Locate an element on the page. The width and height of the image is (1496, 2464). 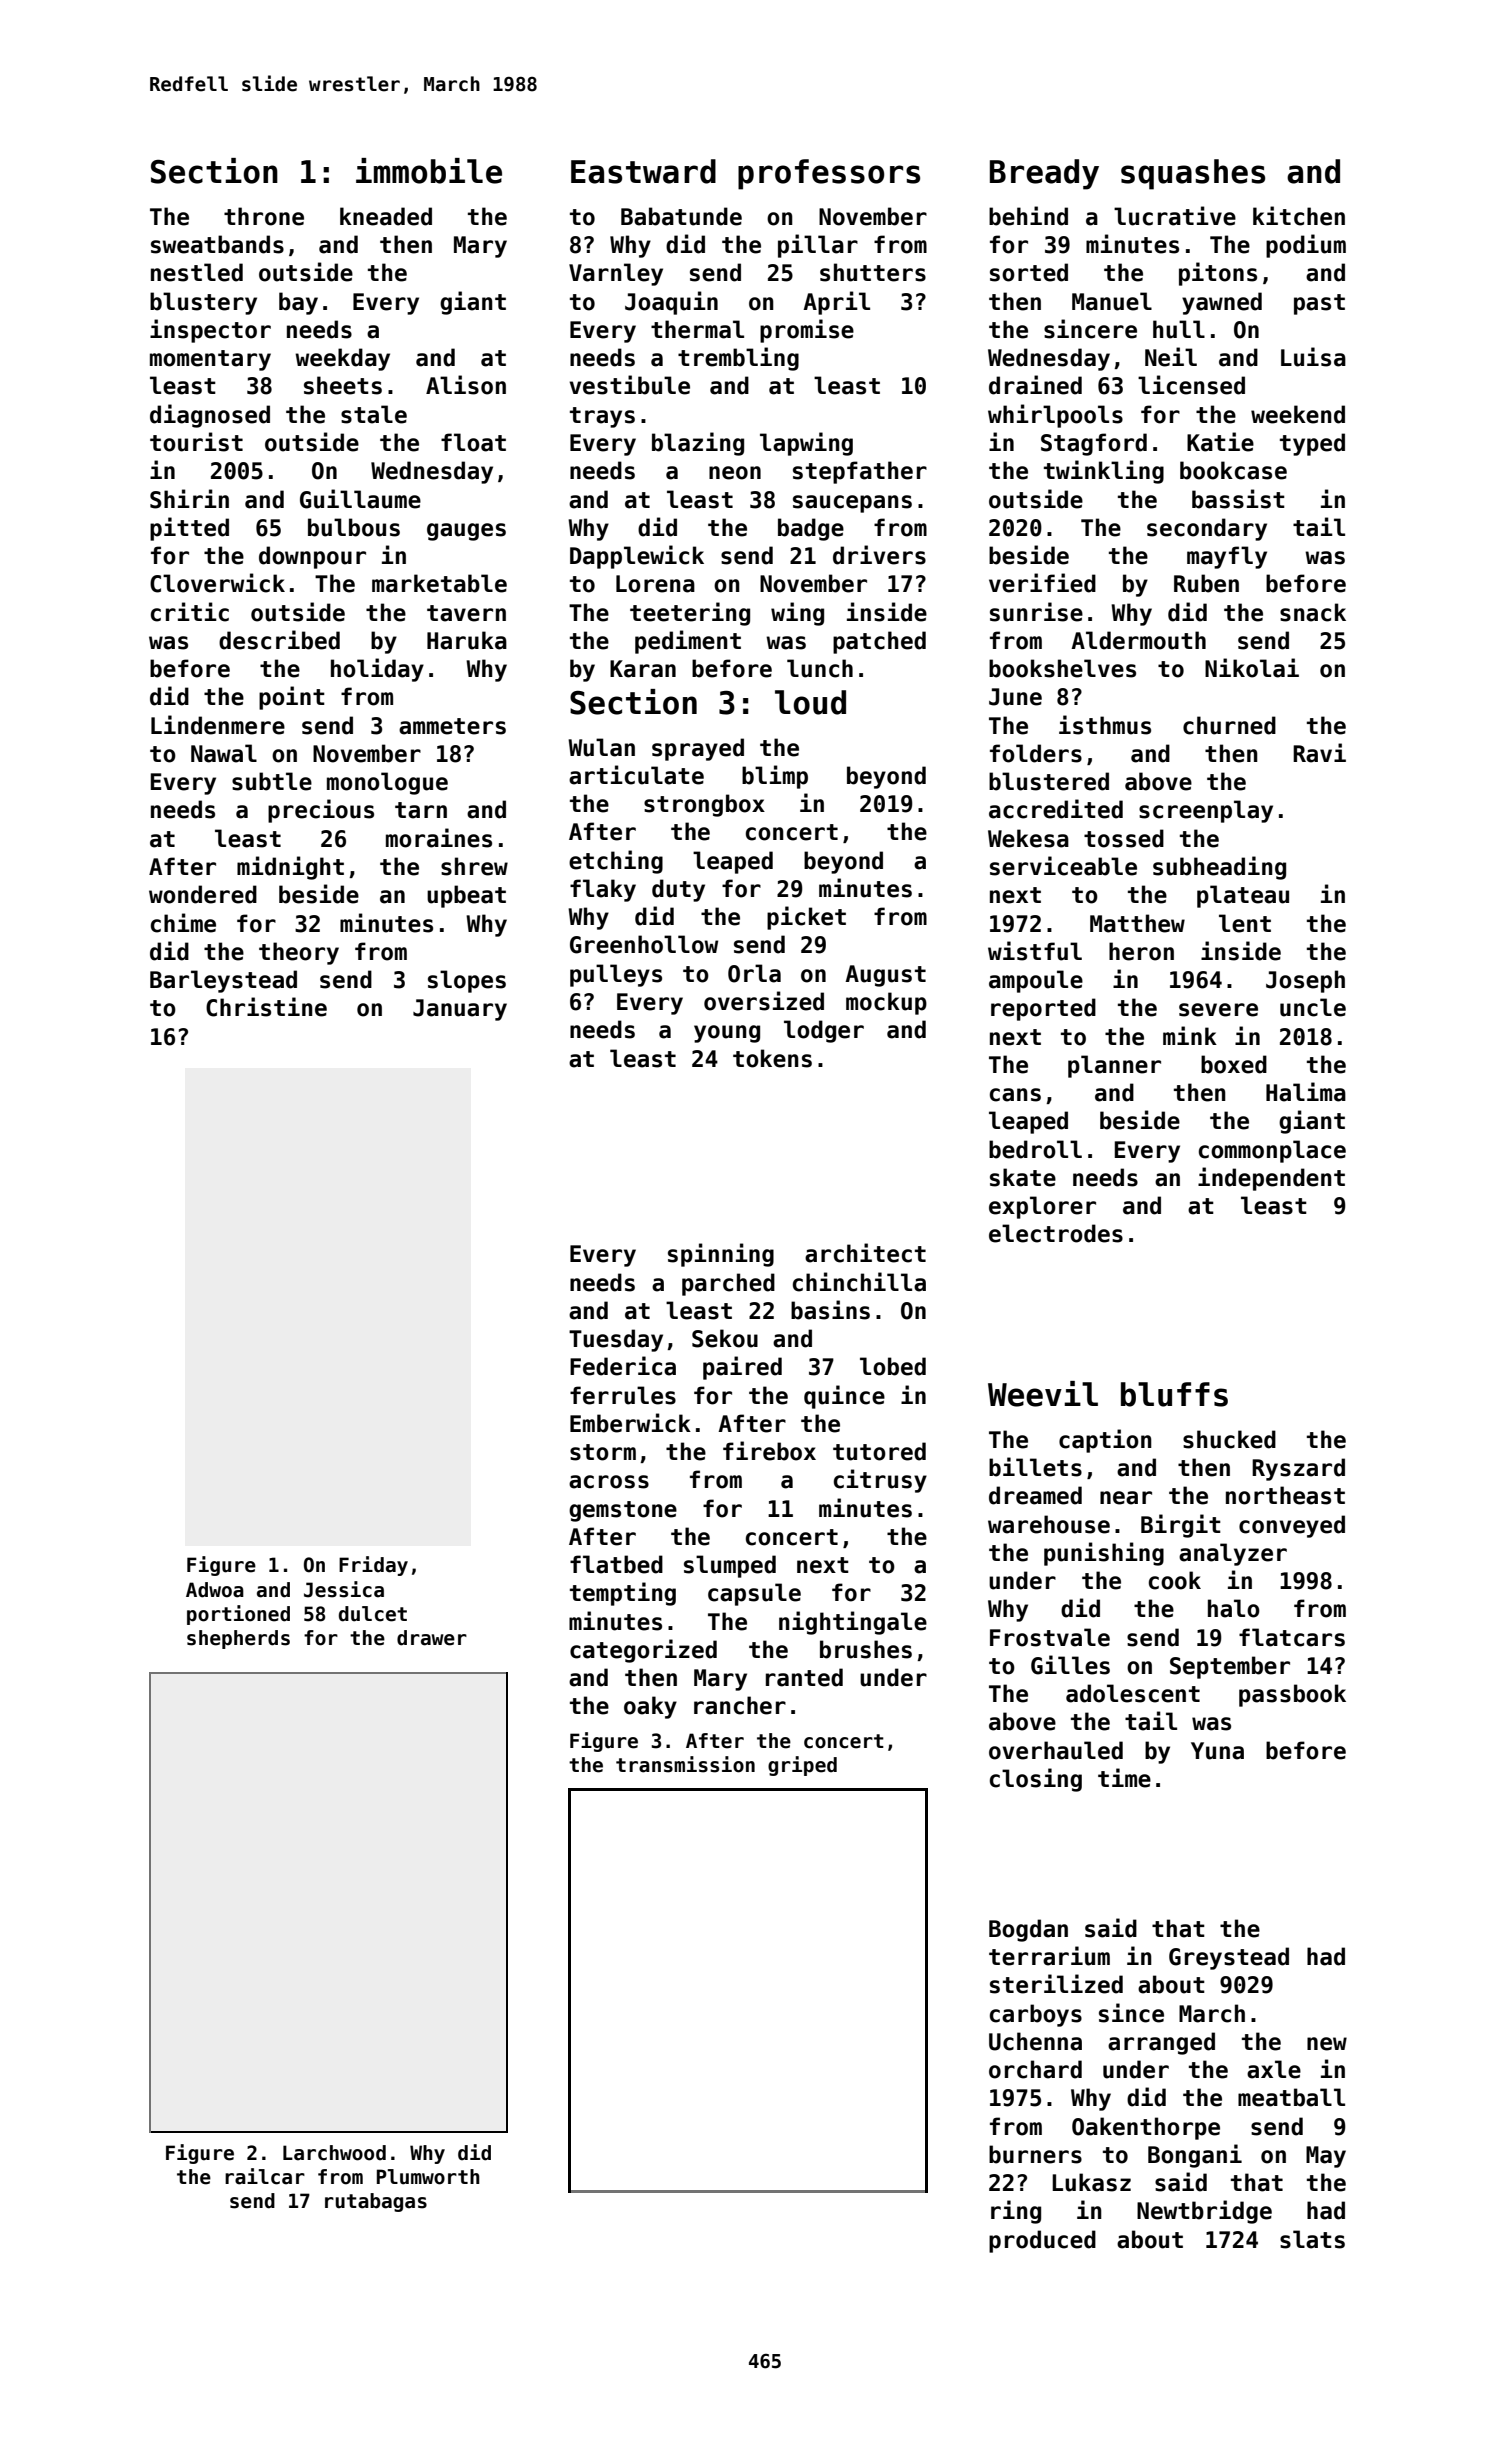
professors is located at coordinates (829, 174).
